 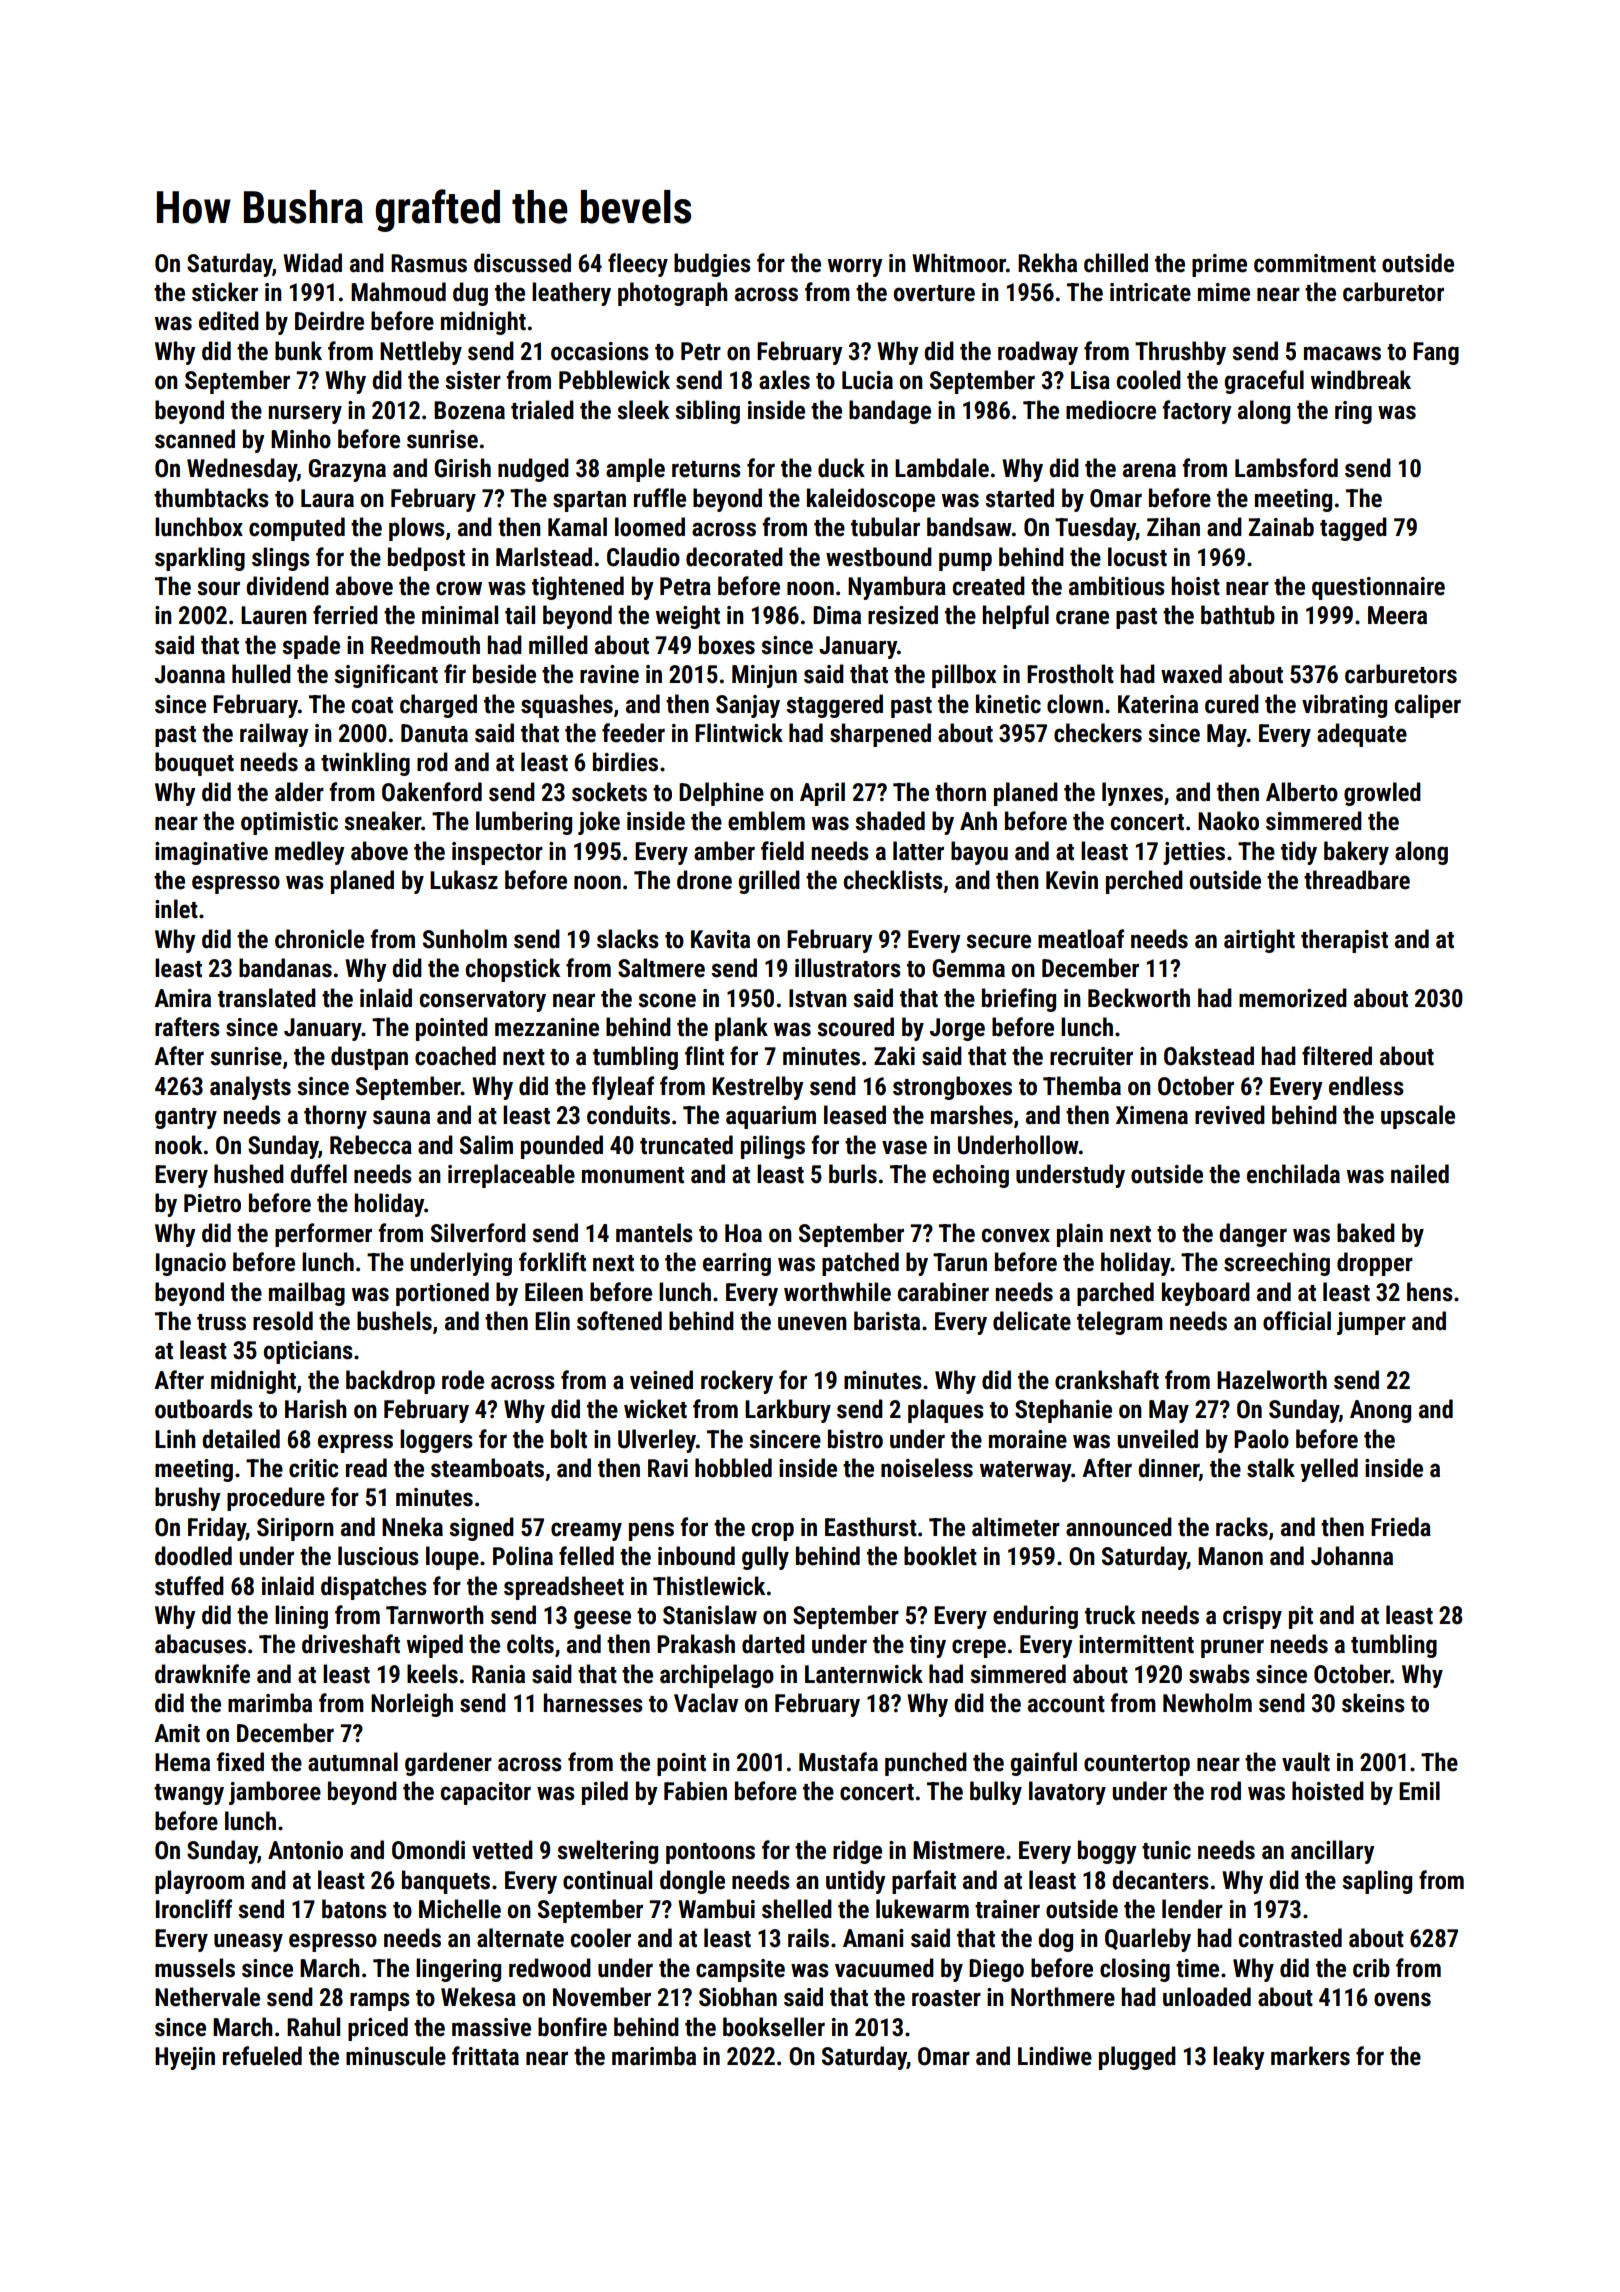 I want to click on commitment, so click(x=1315, y=263).
